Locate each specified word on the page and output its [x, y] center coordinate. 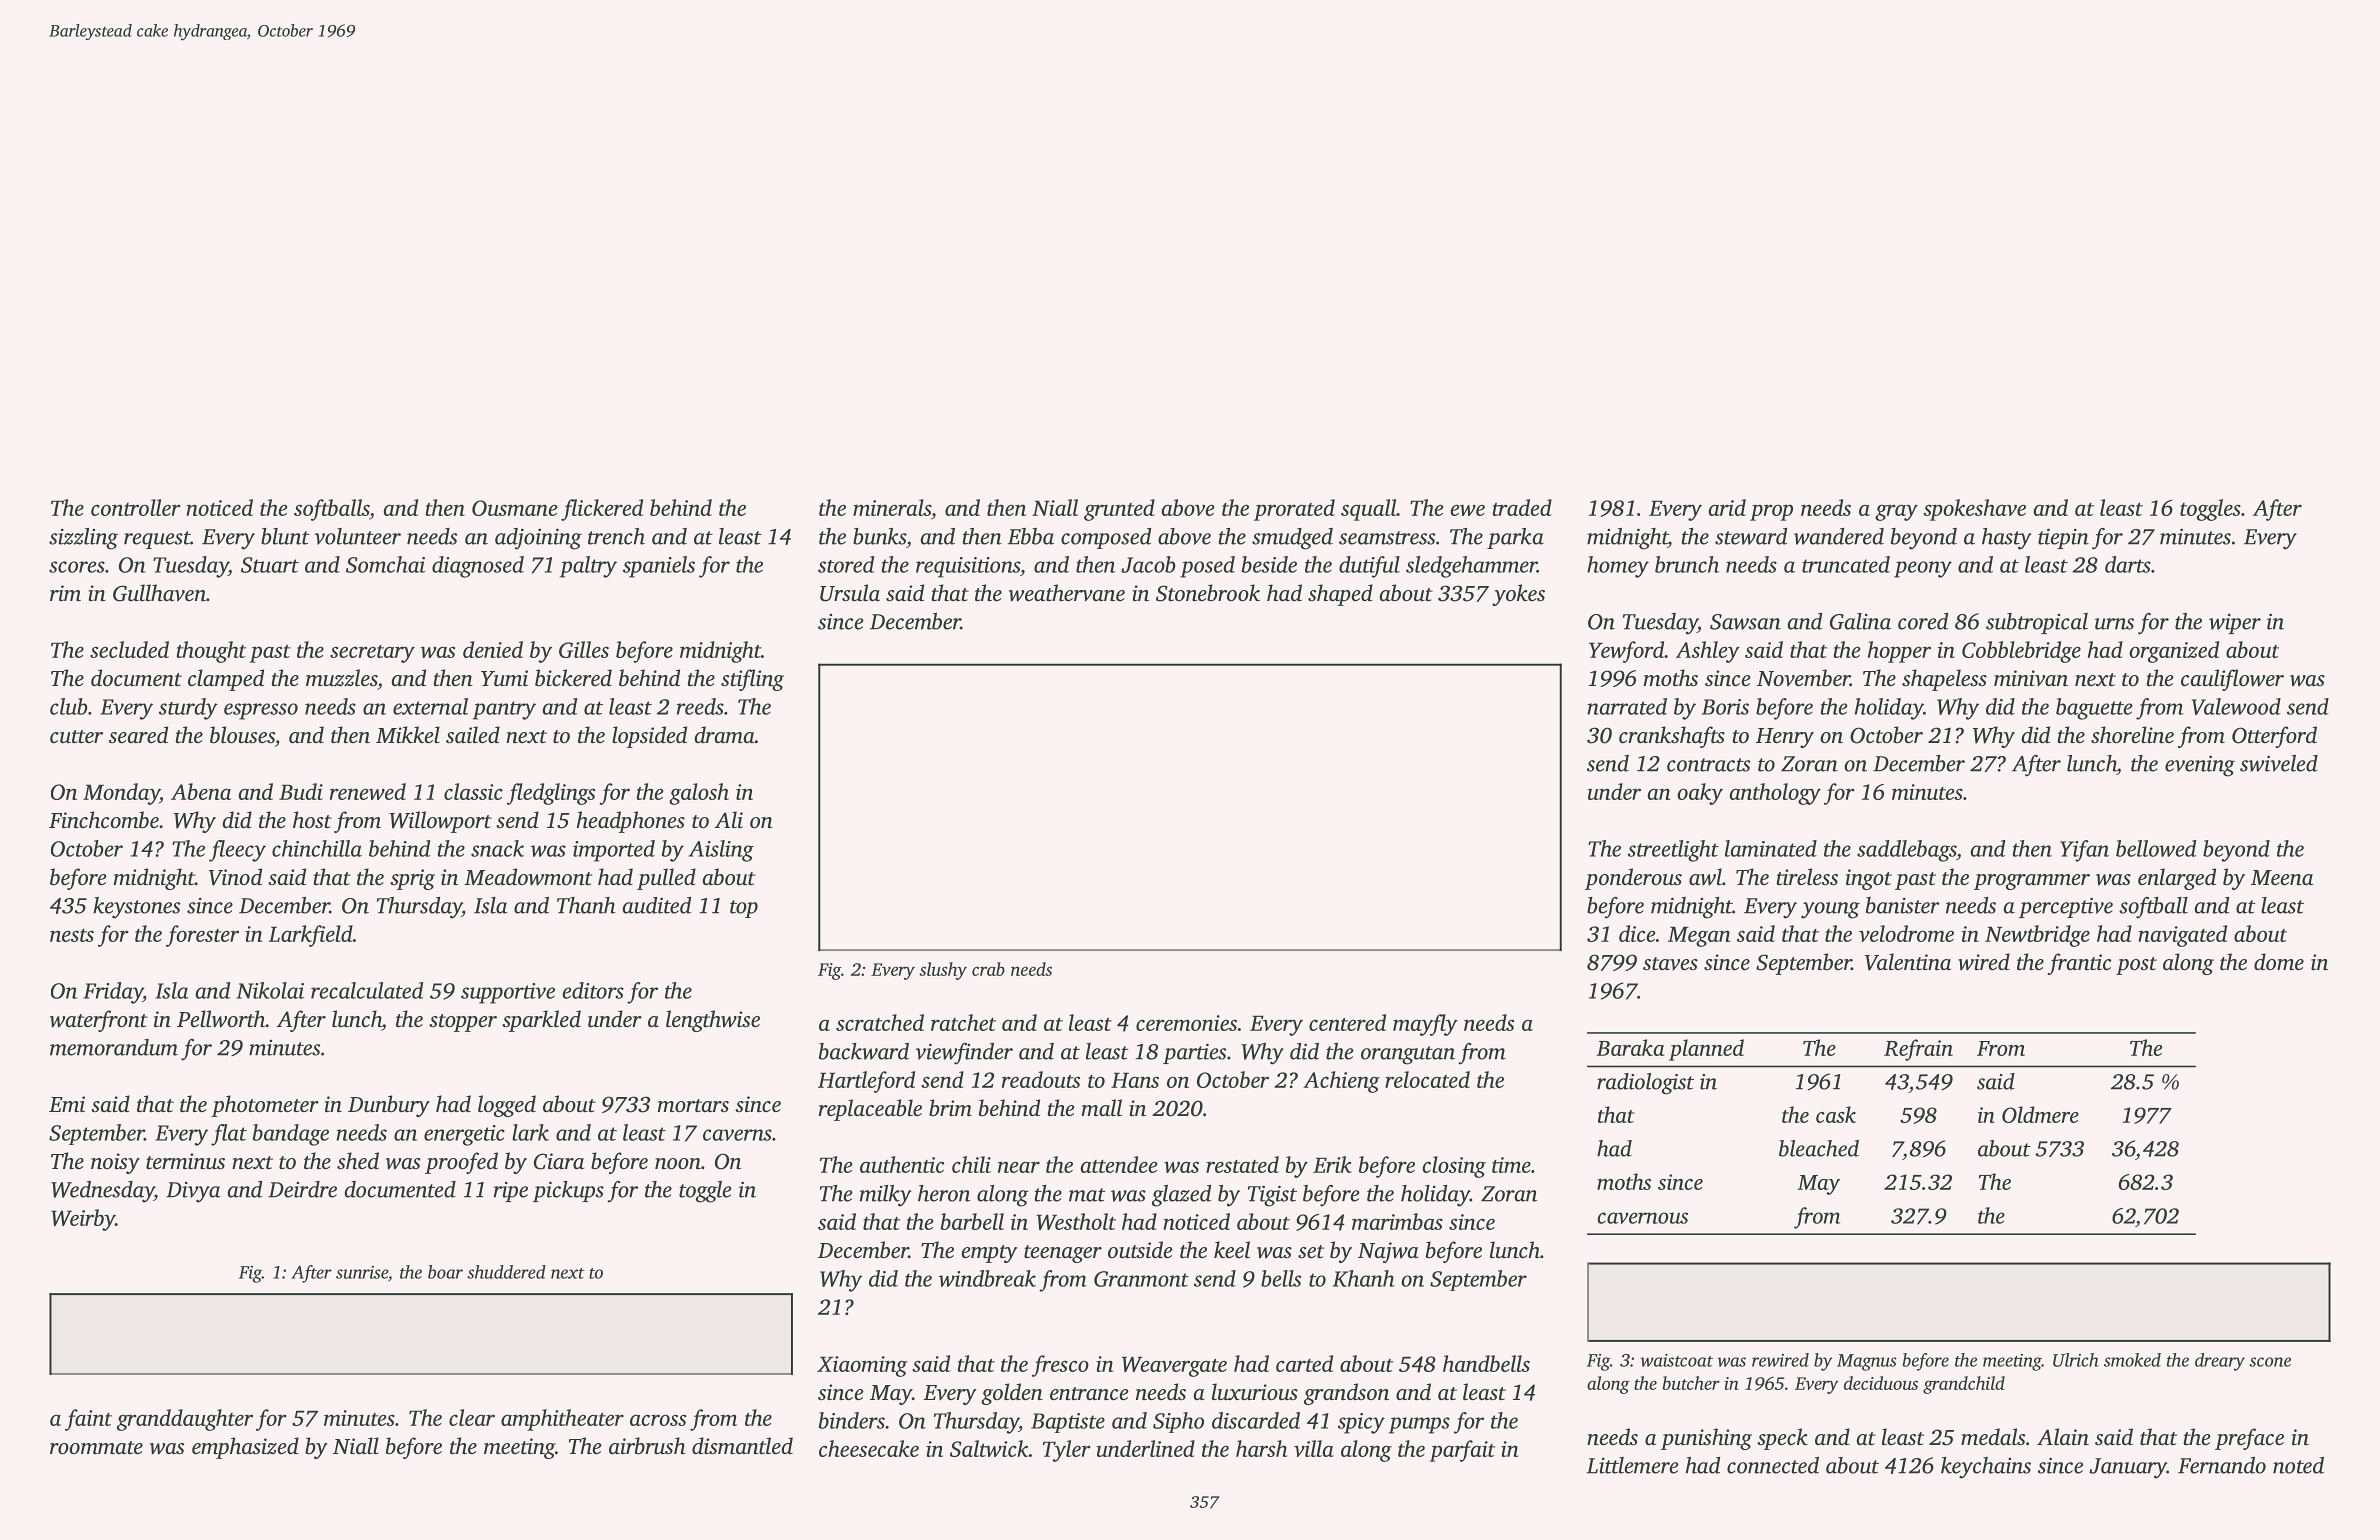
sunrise [362, 1272]
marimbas [1397, 1221]
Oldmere [2040, 1114]
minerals [892, 507]
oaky [1700, 794]
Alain [2063, 1436]
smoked [2132, 1360]
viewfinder [964, 1054]
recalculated [367, 990]
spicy [1361, 1423]
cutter [76, 736]
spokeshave [1974, 510]
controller [136, 507]
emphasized [245, 1448]
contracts [1708, 765]
